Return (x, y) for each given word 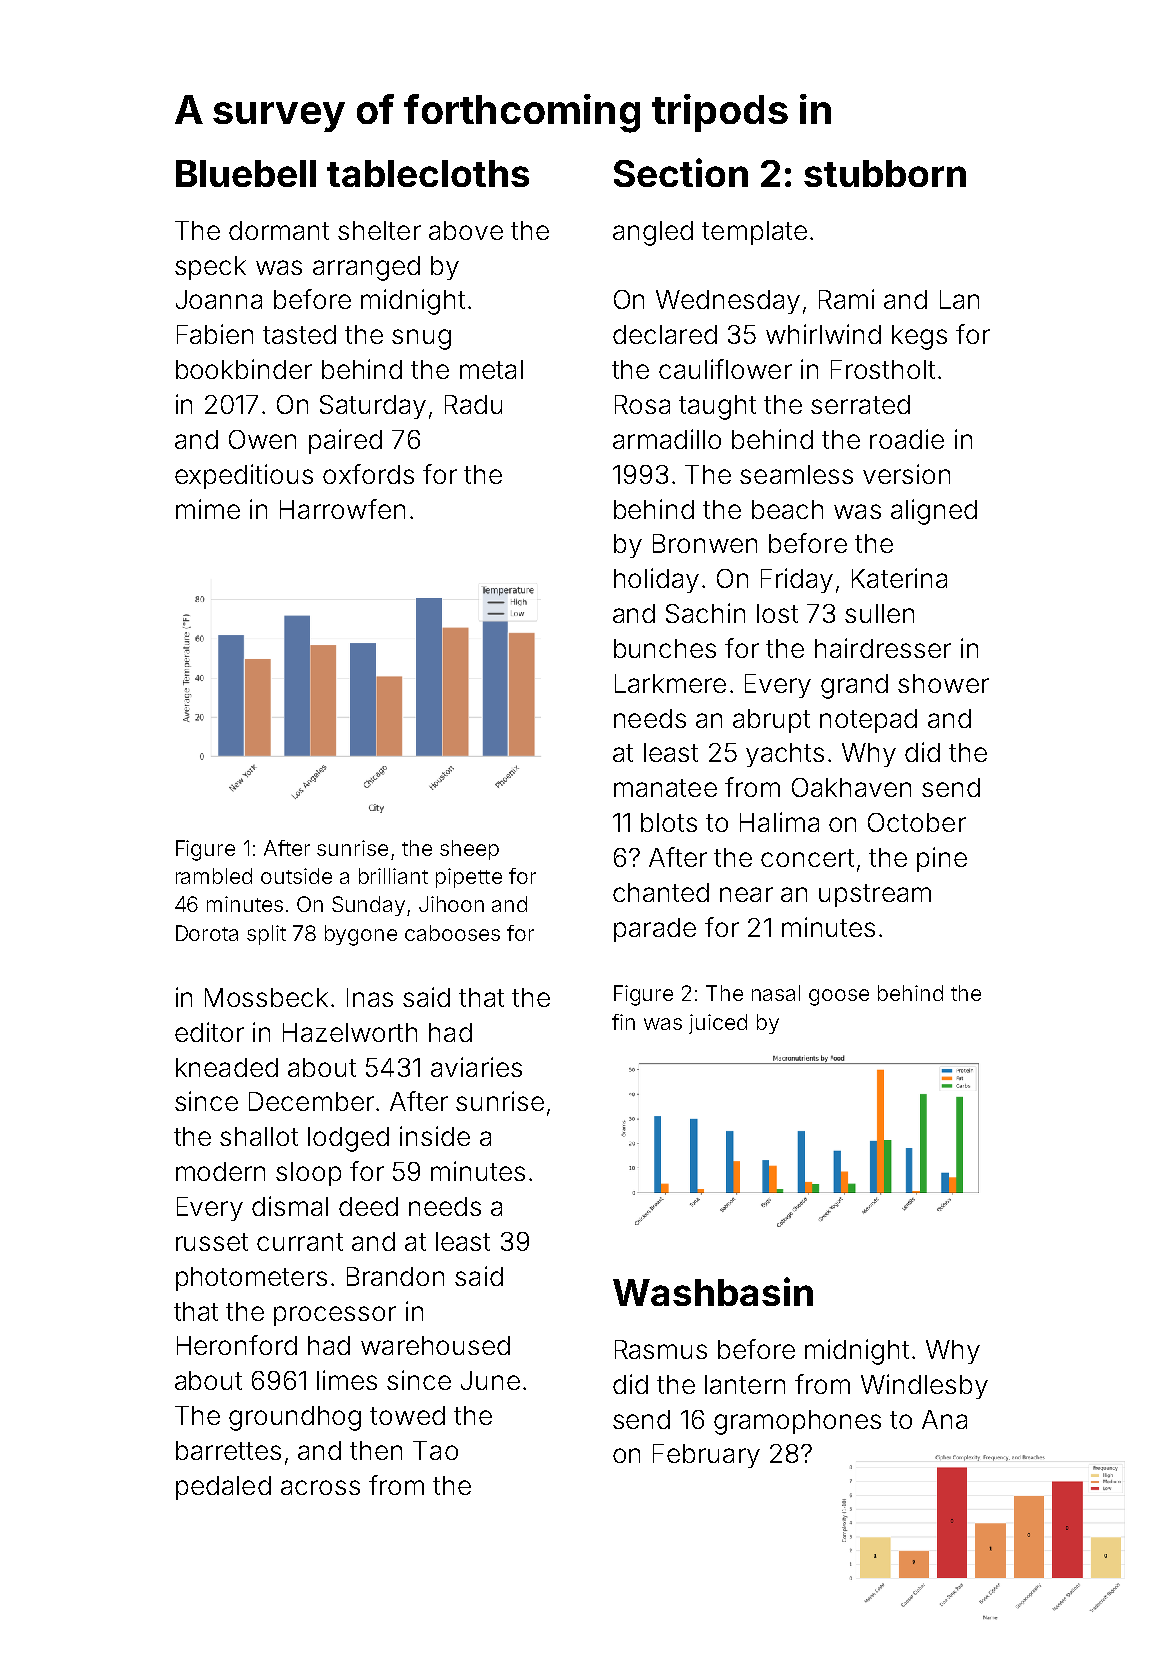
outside (296, 876)
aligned (934, 512)
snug (421, 339)
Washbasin (713, 1291)
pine (942, 859)
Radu (473, 404)
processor (335, 1316)
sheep (469, 850)
